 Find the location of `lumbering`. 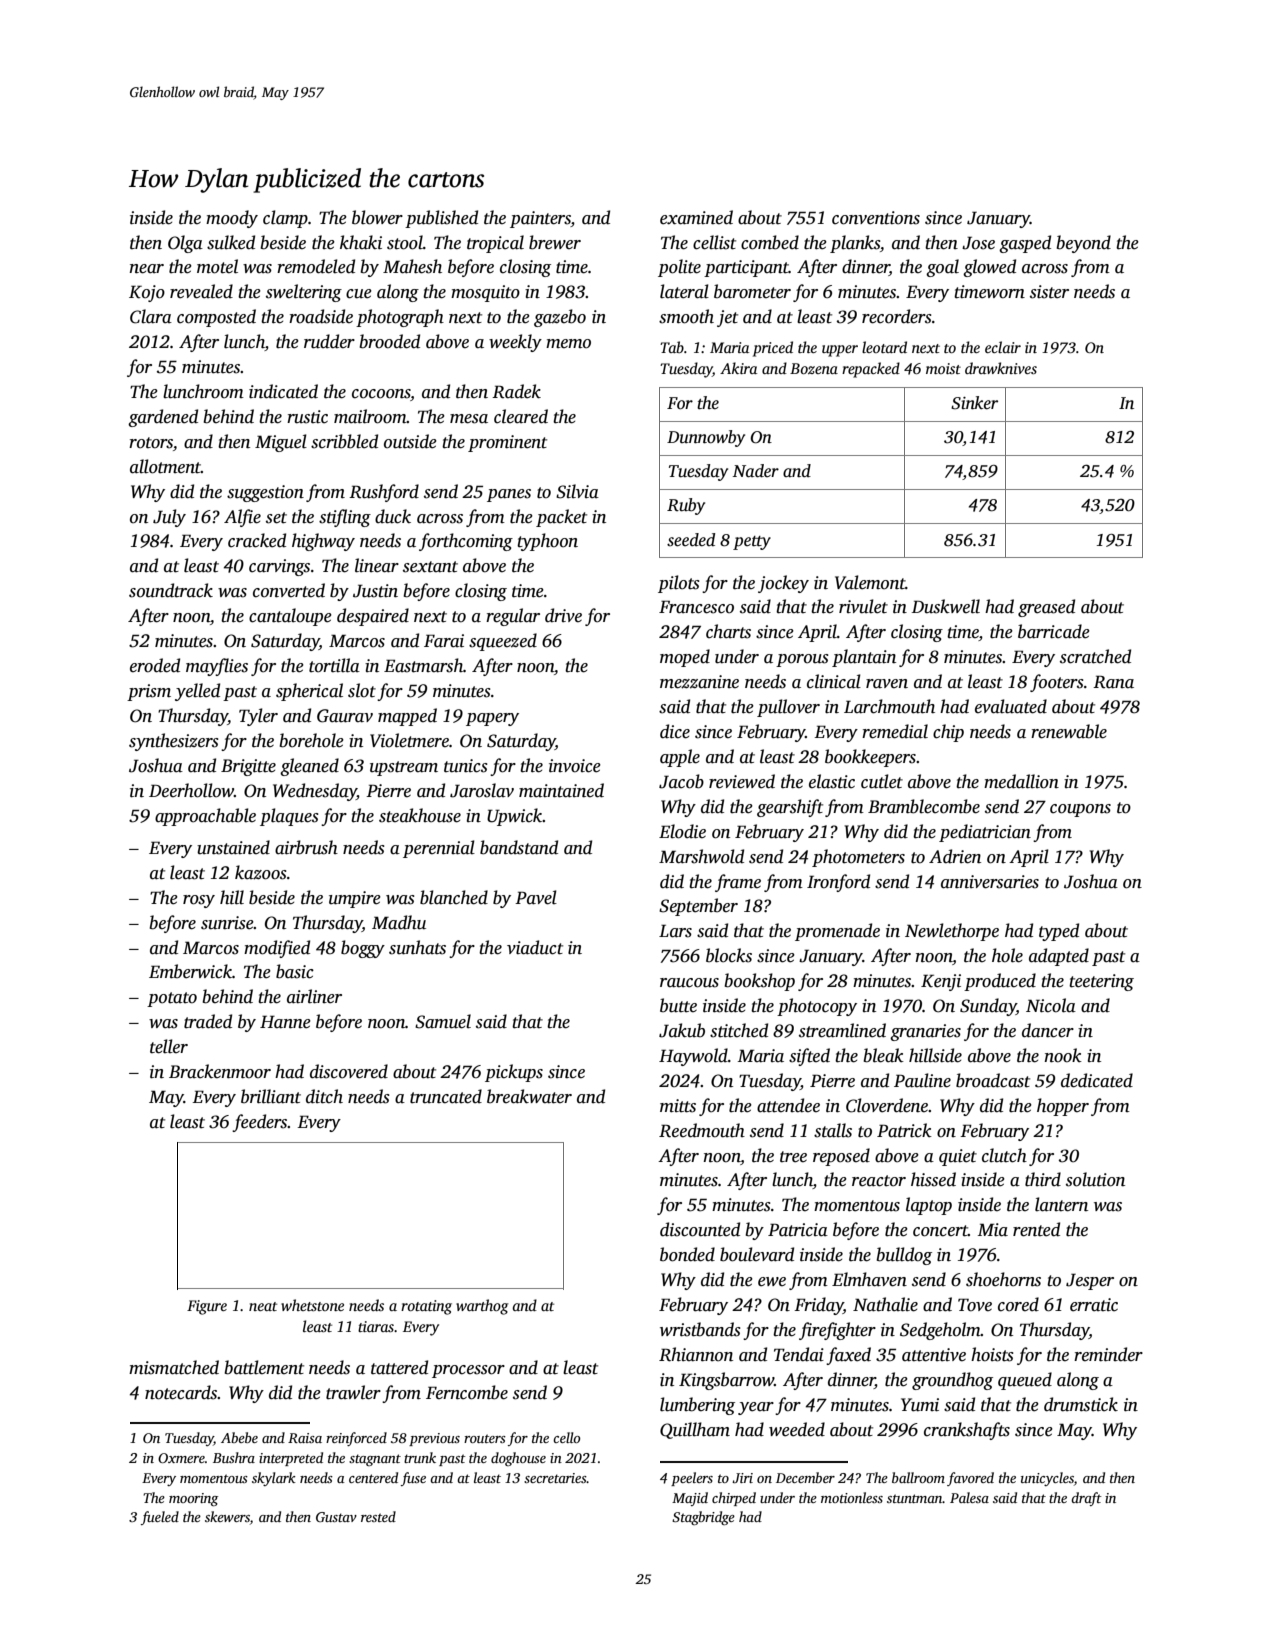

lumbering is located at coordinates (697, 1406).
